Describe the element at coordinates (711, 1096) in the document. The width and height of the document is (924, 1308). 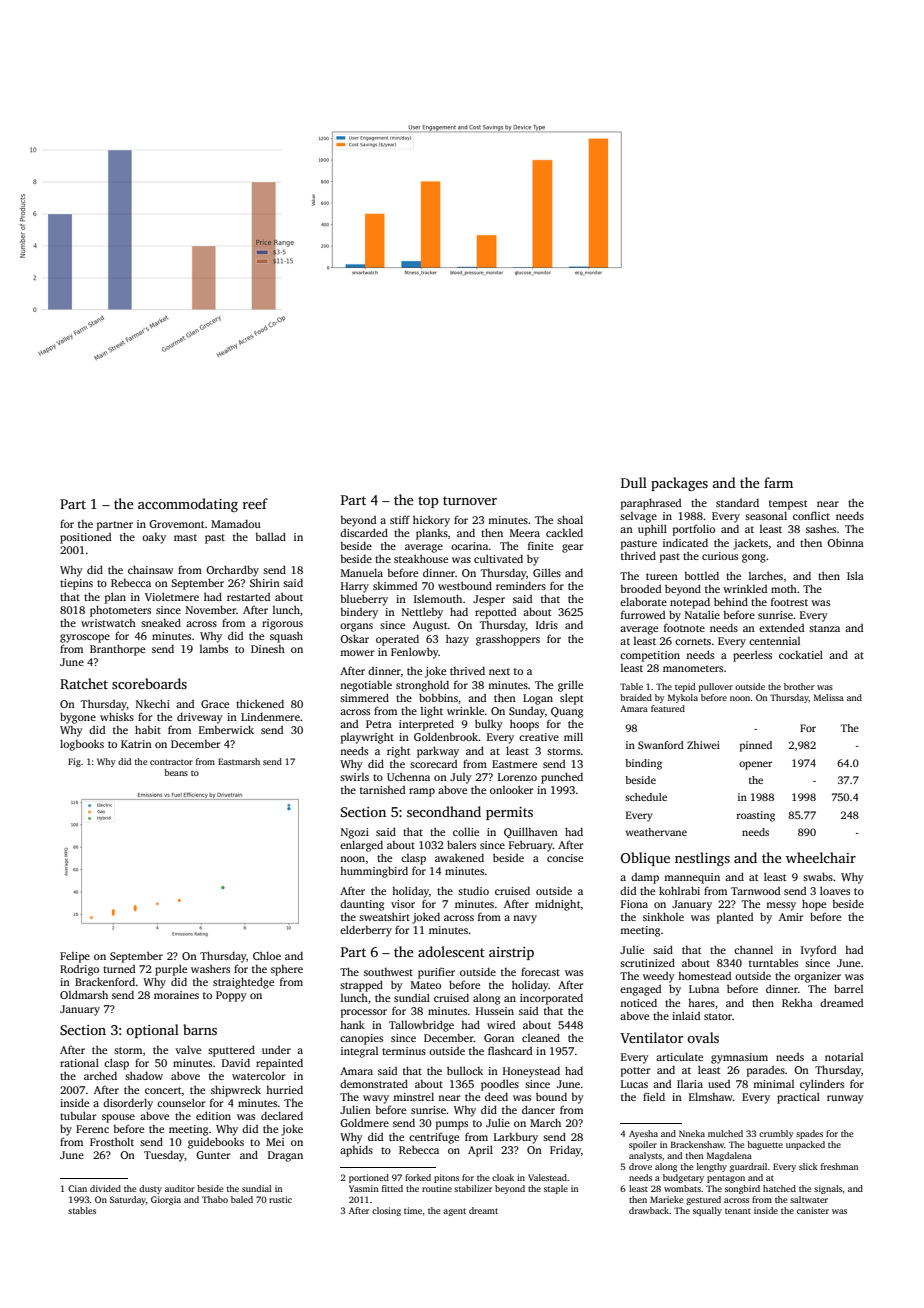
I see `Elmshaw` at that location.
